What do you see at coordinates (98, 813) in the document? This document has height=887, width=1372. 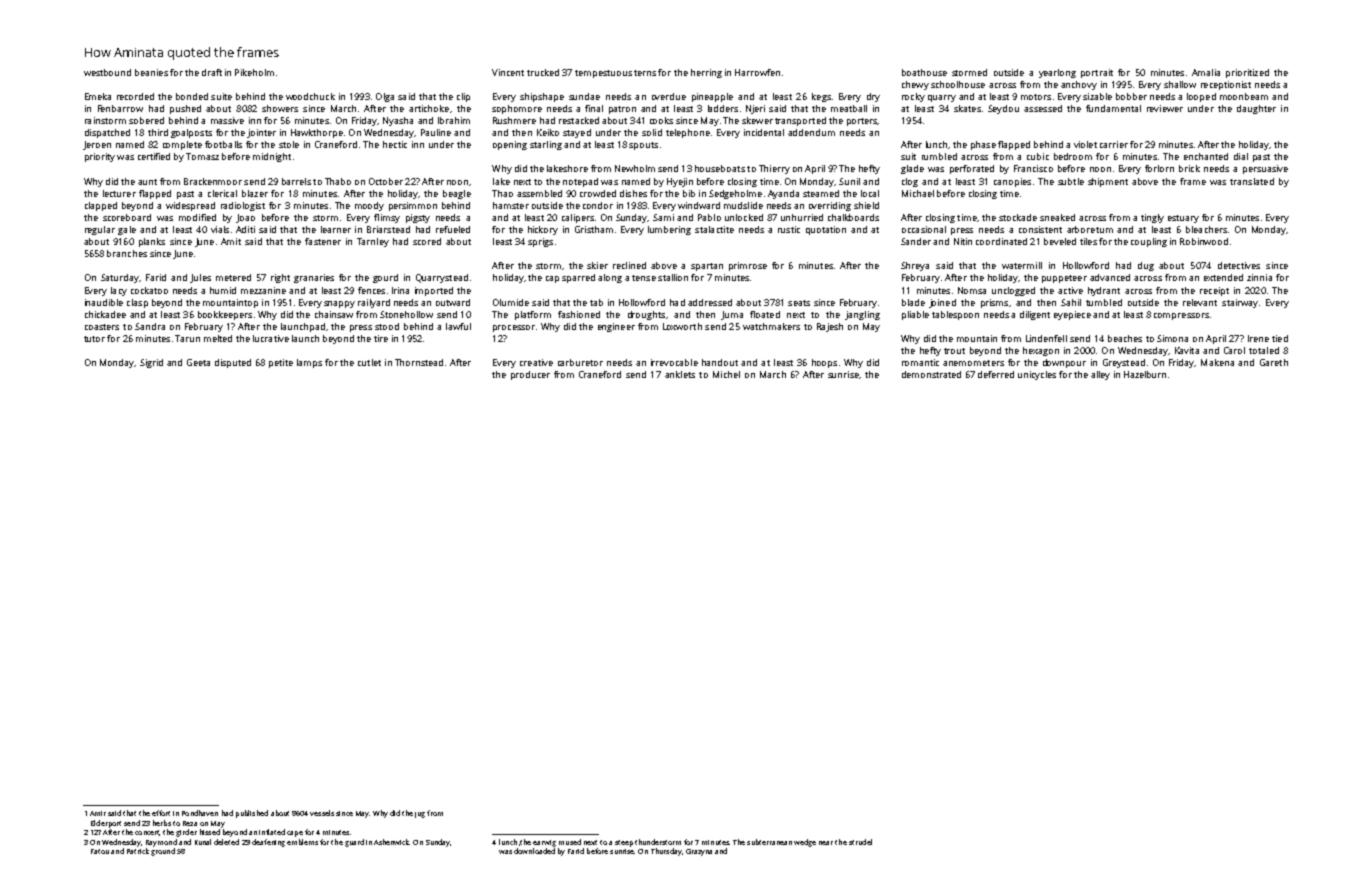 I see `Amir` at bounding box center [98, 813].
